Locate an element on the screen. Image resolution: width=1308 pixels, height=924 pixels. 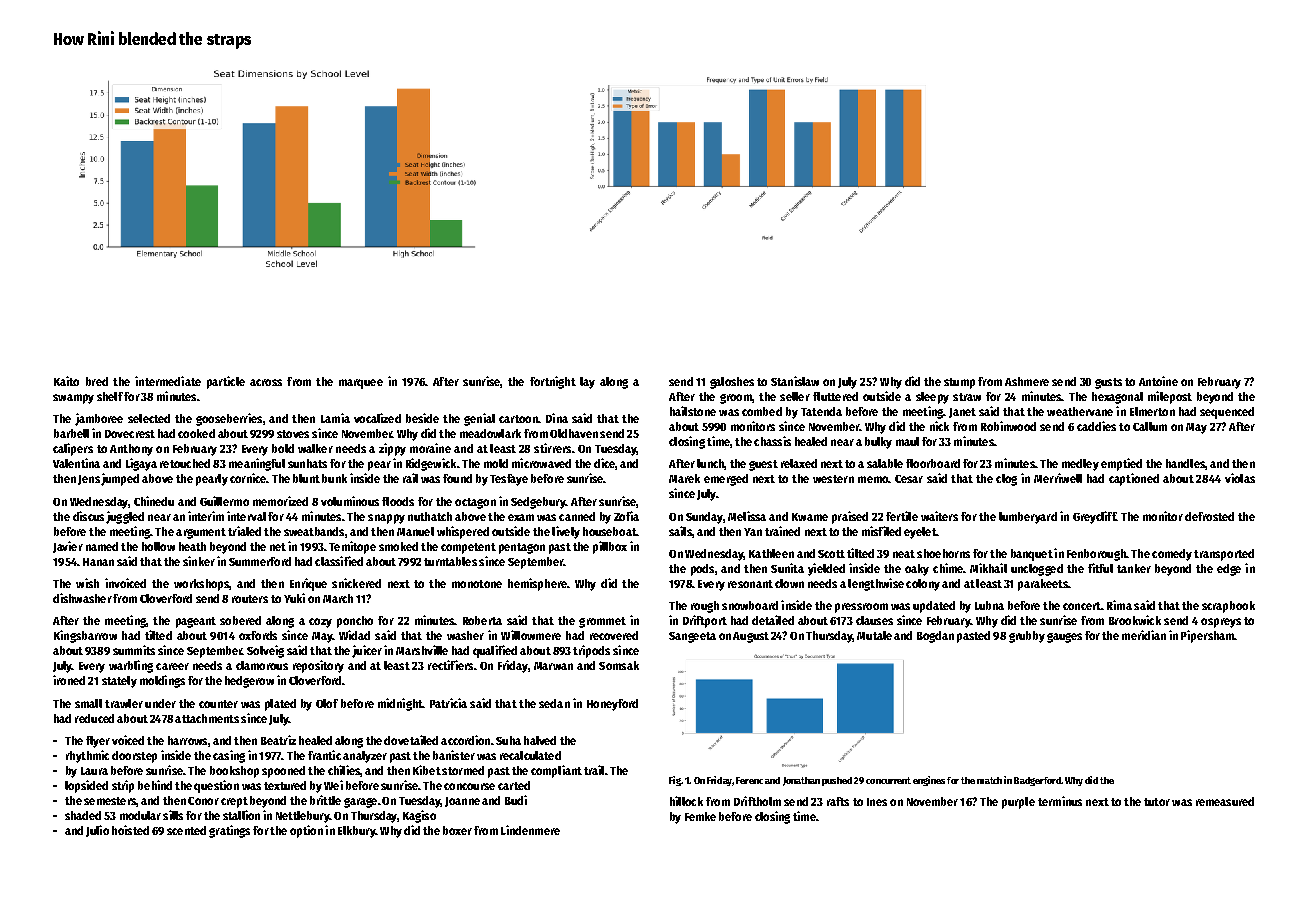
discus is located at coordinates (88, 516).
